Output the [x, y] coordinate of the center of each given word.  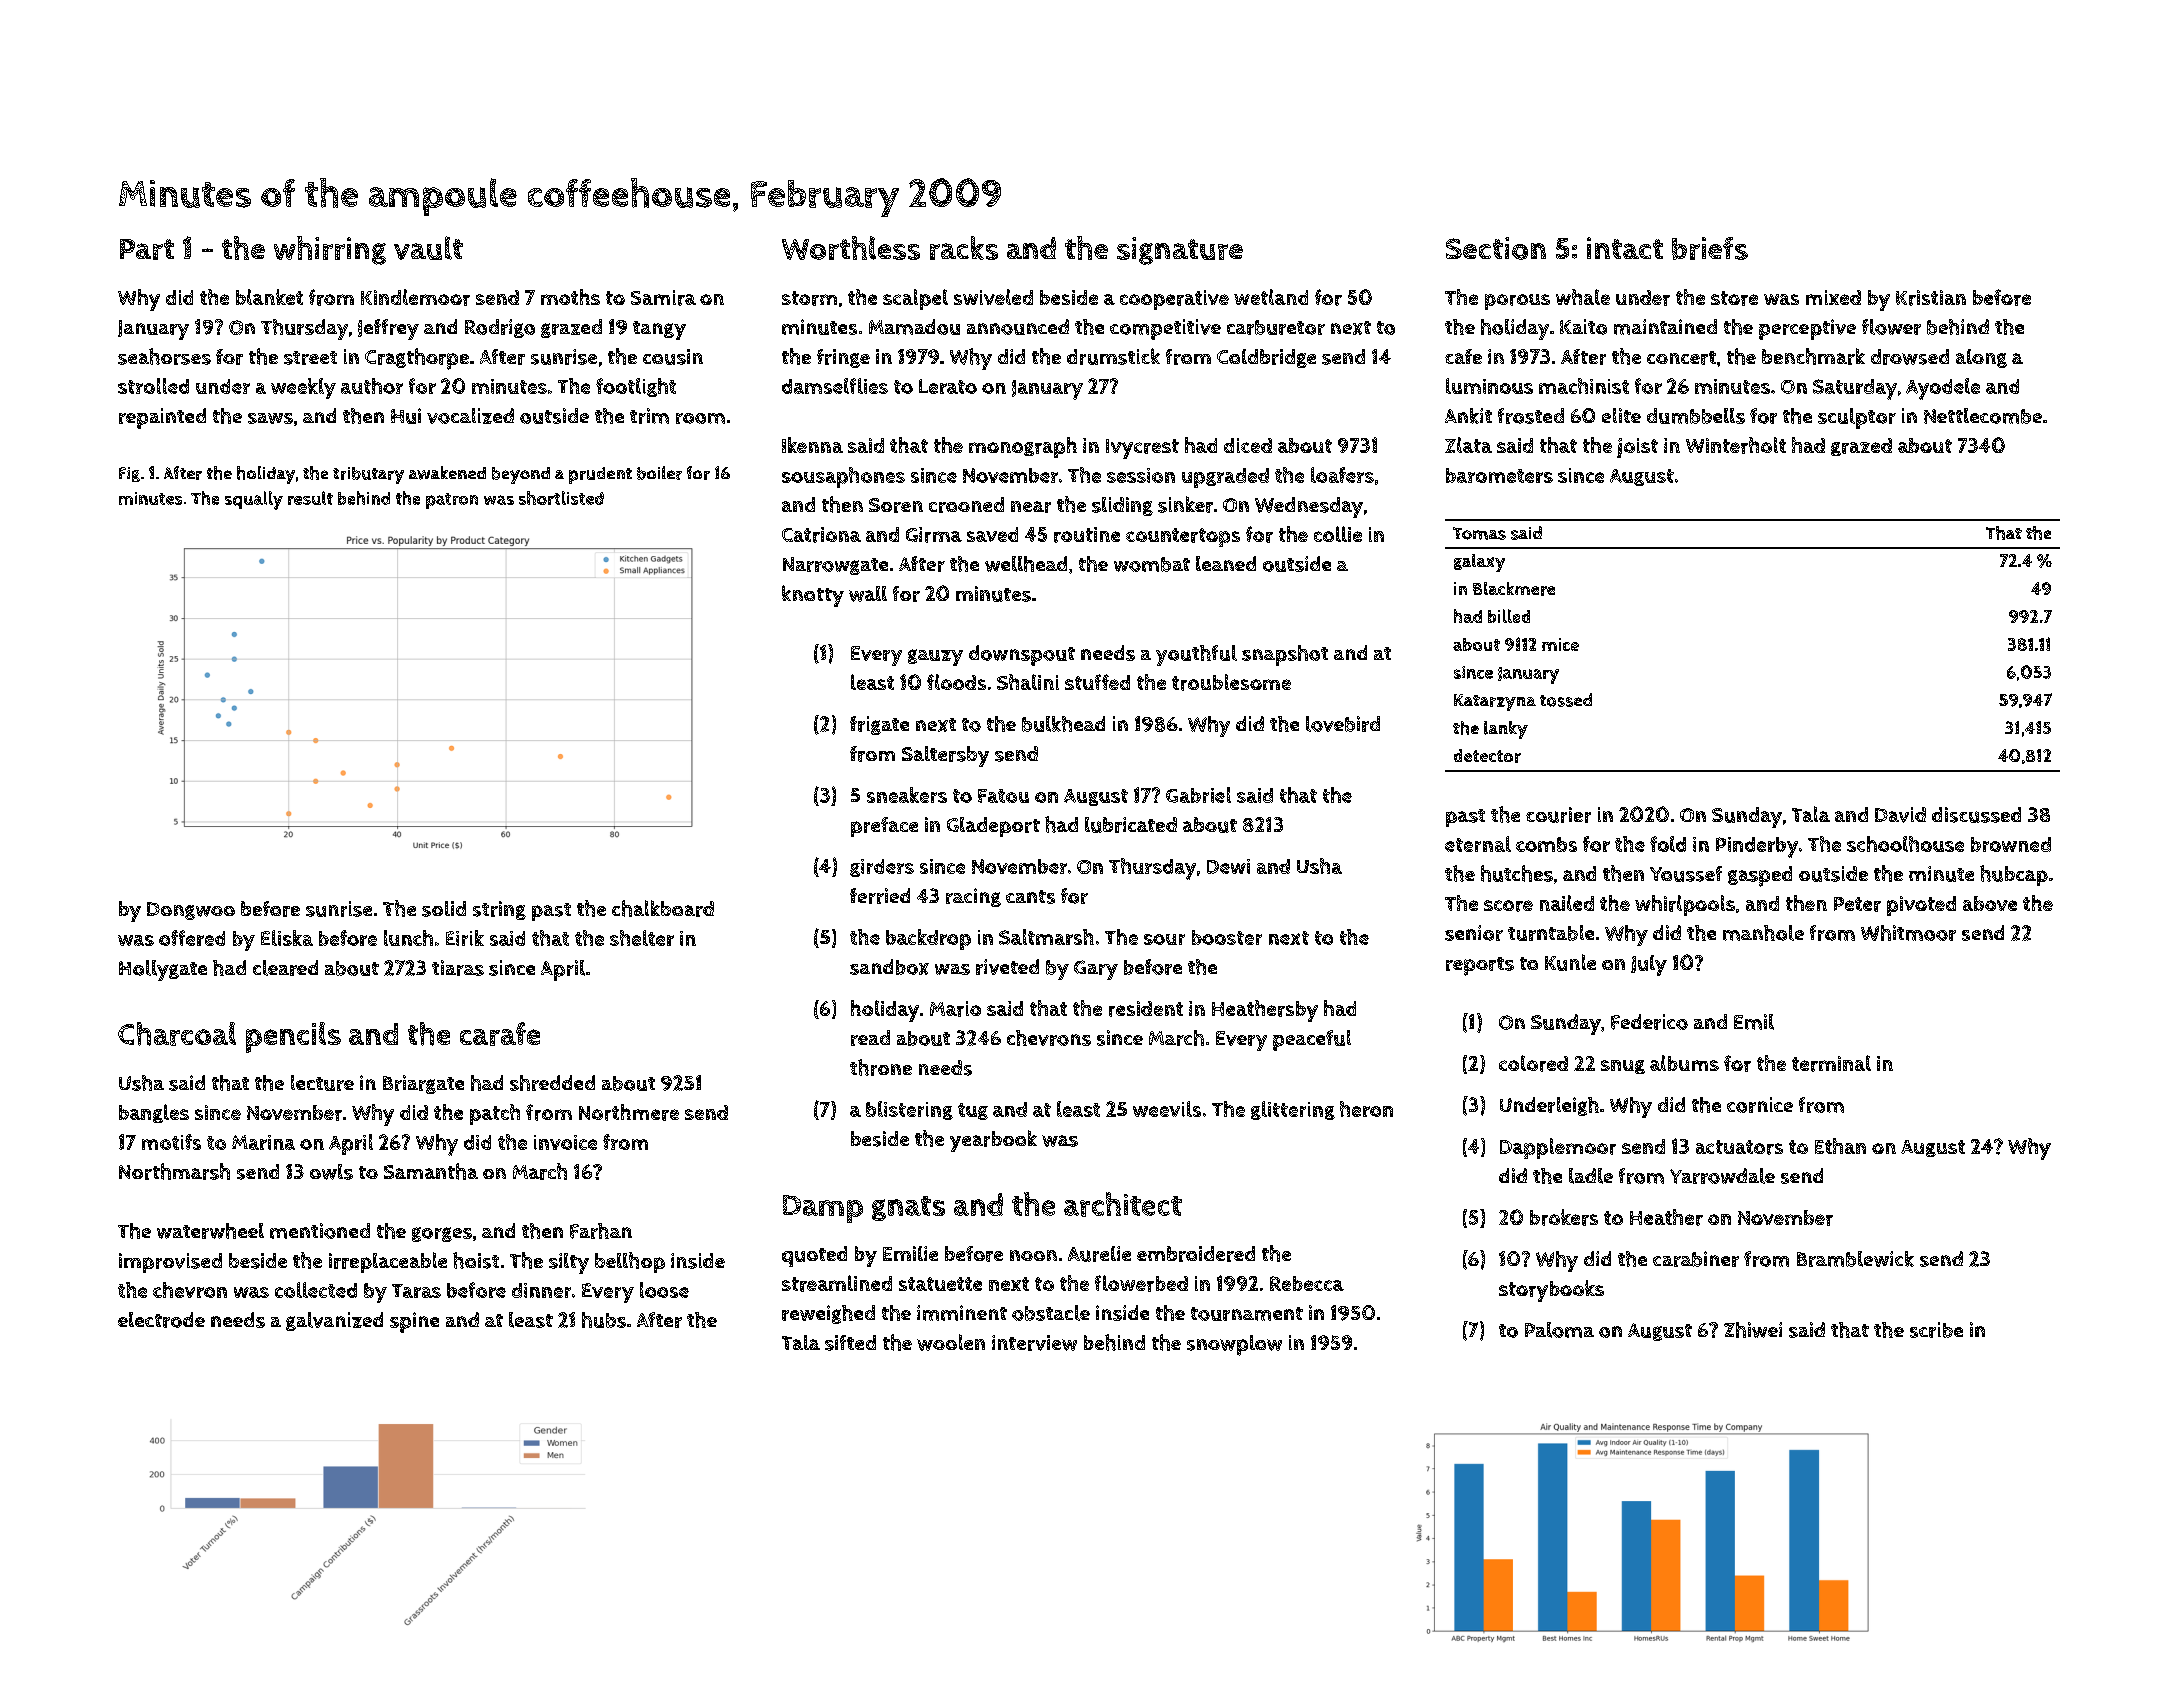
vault [428, 248]
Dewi [1228, 866]
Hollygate [163, 970]
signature [1180, 251]
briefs [1710, 248]
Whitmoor [1908, 933]
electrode [161, 1320]
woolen [951, 1342]
